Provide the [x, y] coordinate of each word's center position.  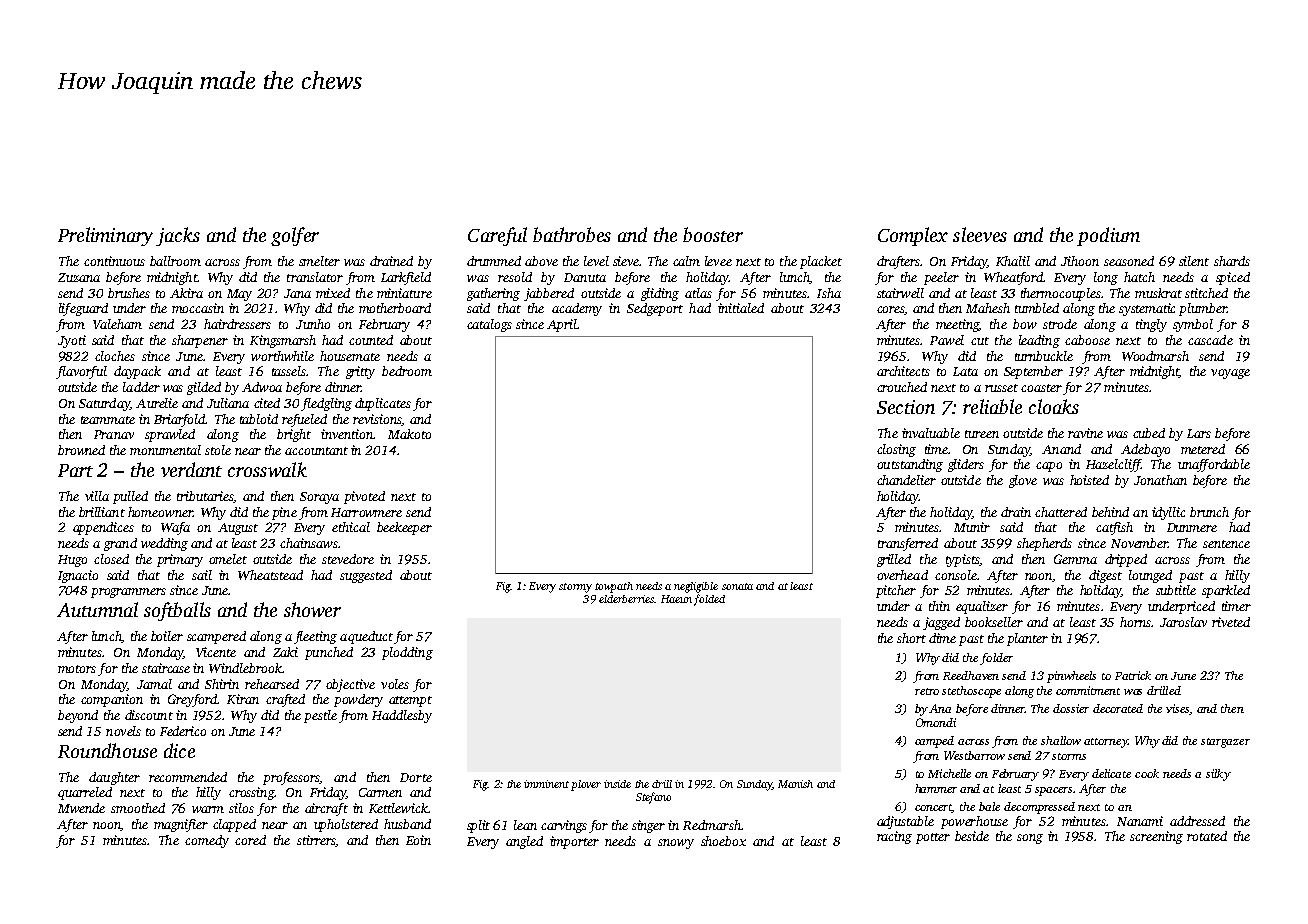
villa [97, 496]
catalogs [489, 325]
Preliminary [105, 236]
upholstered [346, 825]
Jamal [154, 684]
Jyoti [72, 341]
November [1139, 543]
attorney [1106, 743]
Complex [913, 236]
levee [718, 261]
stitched [1206, 293]
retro [927, 691]
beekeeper [404, 528]
